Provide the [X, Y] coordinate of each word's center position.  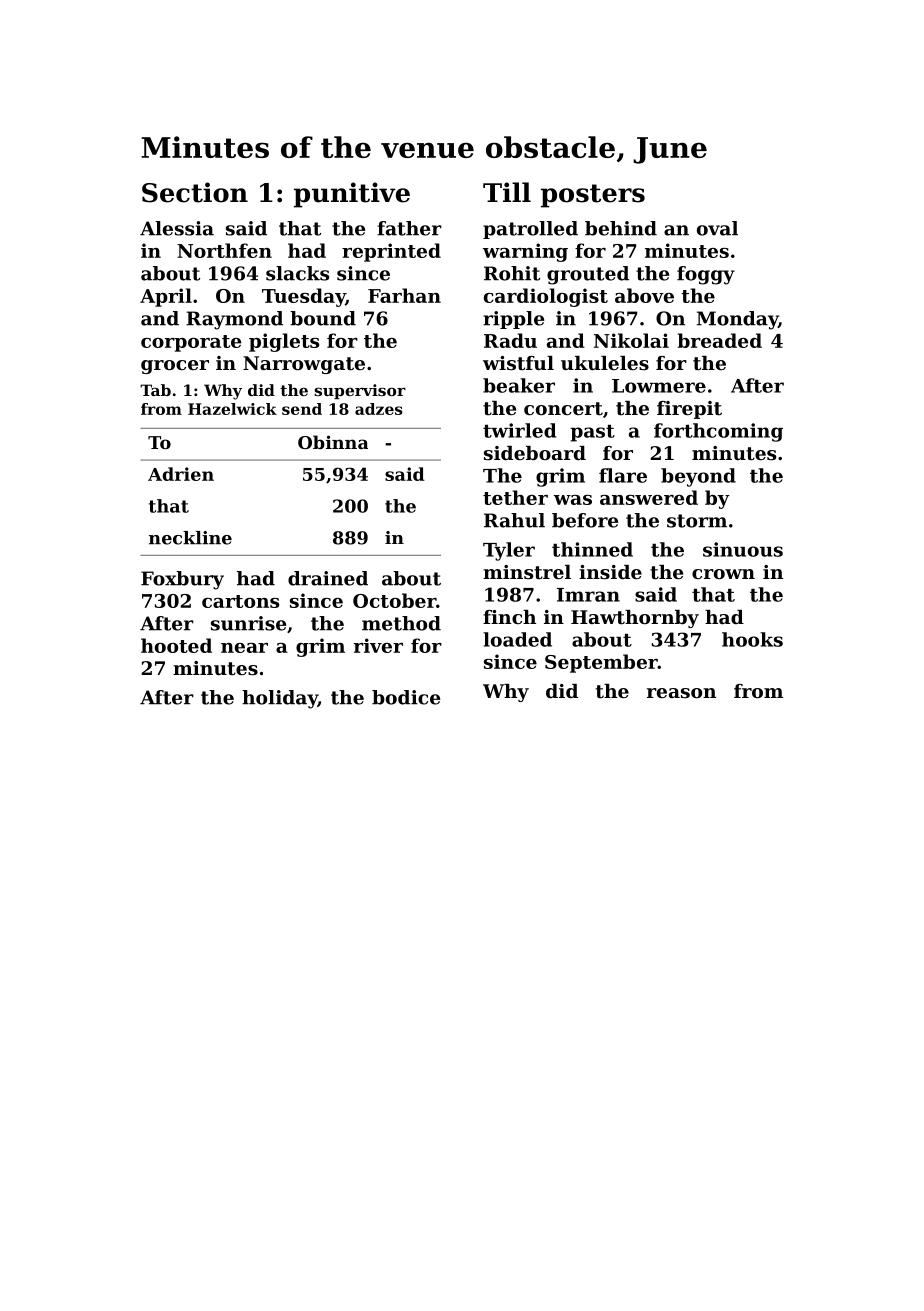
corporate [191, 343]
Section [195, 192]
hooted [176, 645]
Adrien [181, 474]
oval [717, 228]
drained [328, 578]
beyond [698, 477]
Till [507, 192]
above [644, 295]
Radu [510, 340]
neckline [190, 538]
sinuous [743, 549]
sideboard [535, 453]
